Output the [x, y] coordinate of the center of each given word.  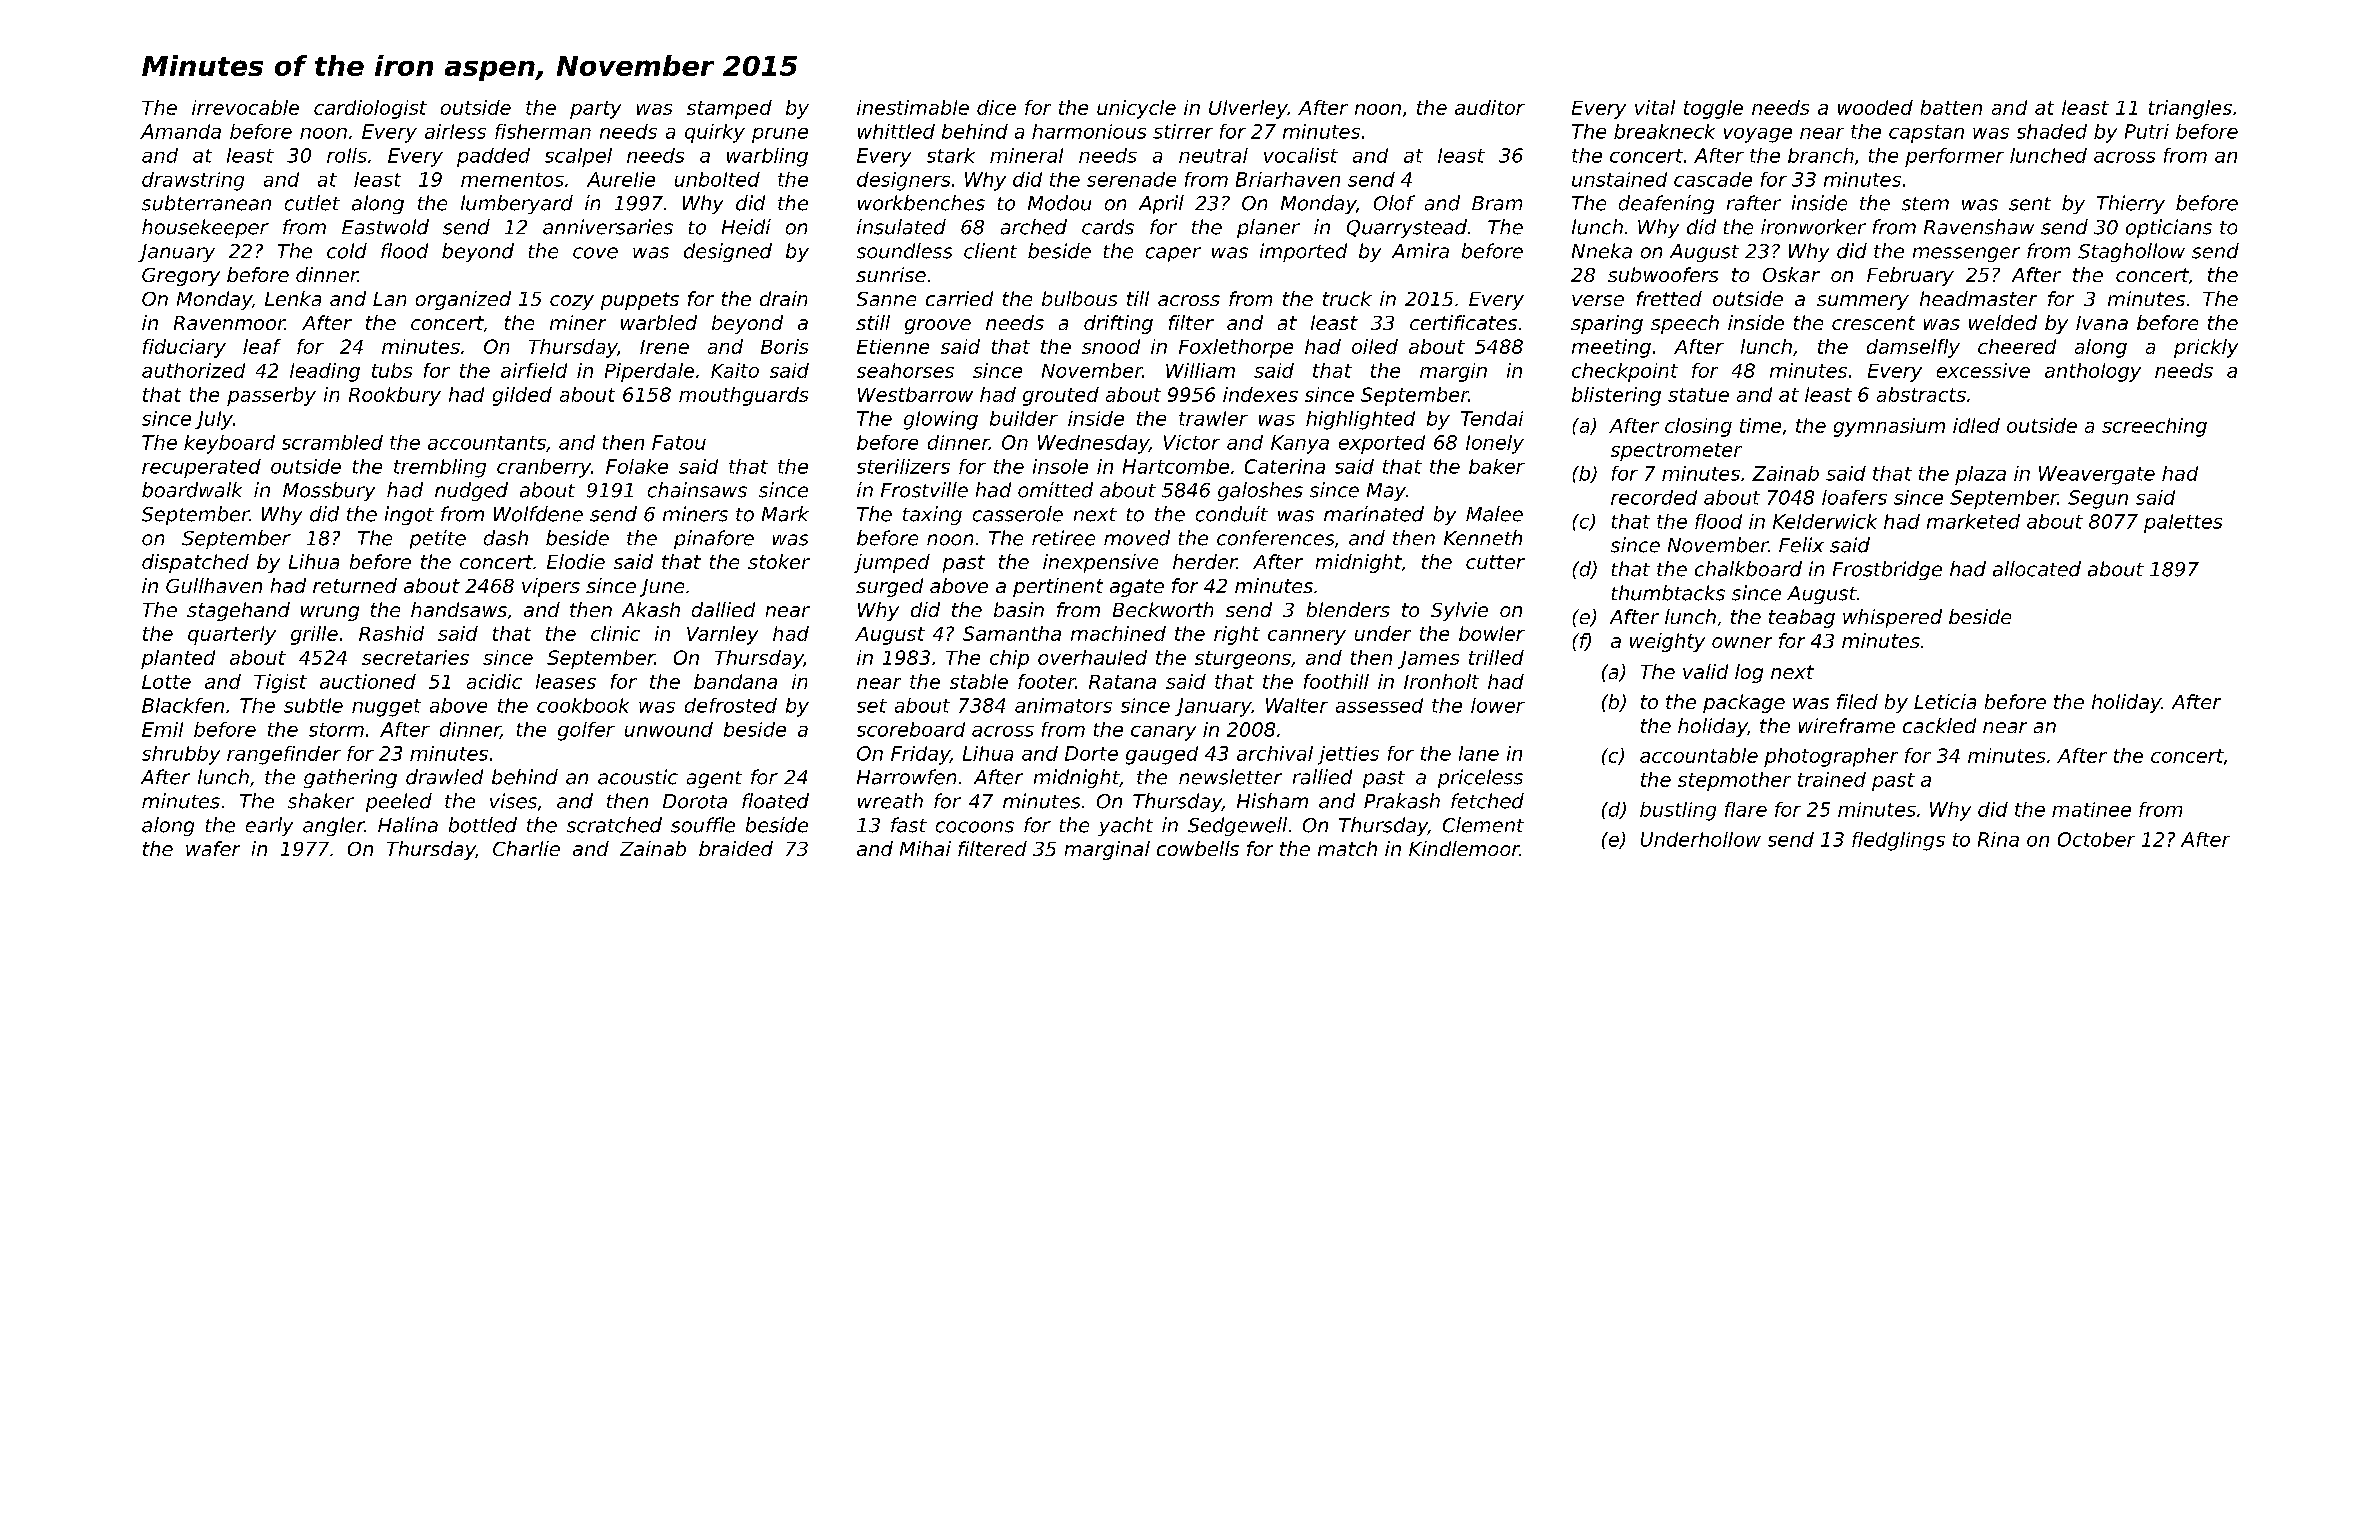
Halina [408, 825]
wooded [1875, 107]
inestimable [913, 107]
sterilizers [903, 466]
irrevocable [245, 107]
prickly [2206, 348]
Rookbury [395, 396]
